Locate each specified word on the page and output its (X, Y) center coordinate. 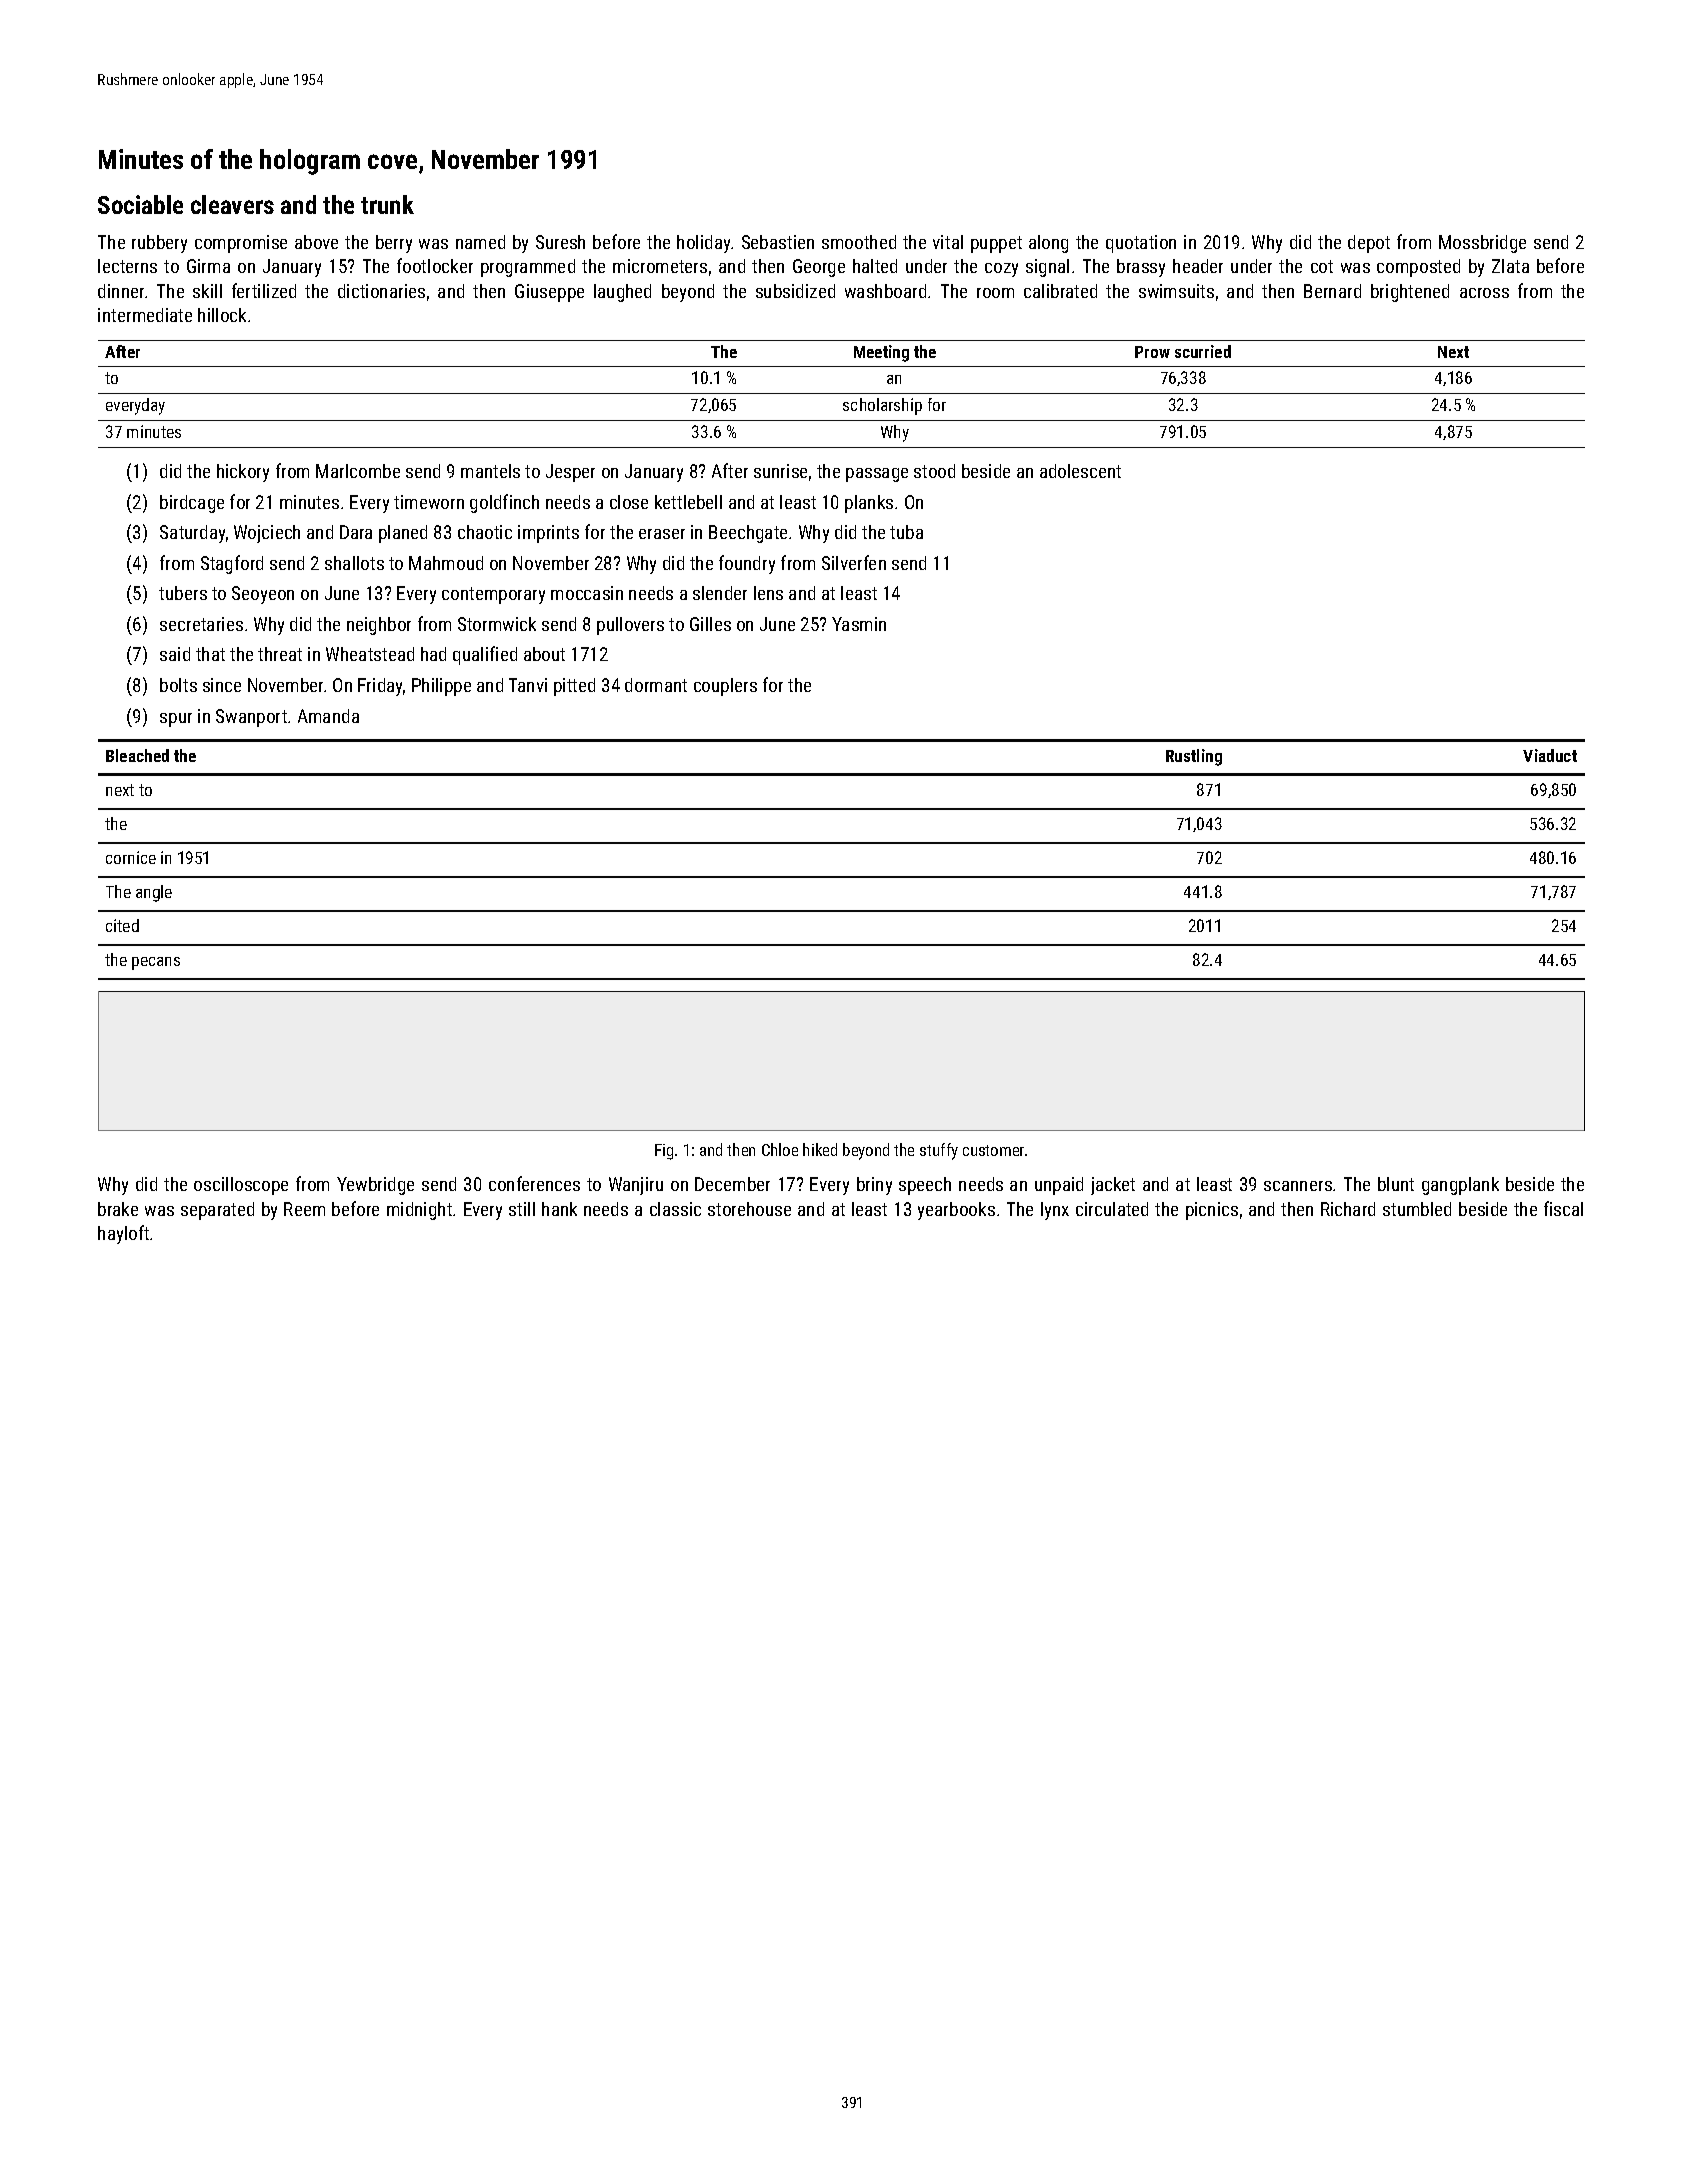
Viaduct (1550, 755)
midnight (419, 1211)
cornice (131, 857)
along (1048, 244)
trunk (387, 204)
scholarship (882, 406)
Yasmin (859, 624)
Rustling (1194, 757)
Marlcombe (358, 471)
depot (1369, 244)
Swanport (251, 718)
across (1484, 293)
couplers (725, 687)
